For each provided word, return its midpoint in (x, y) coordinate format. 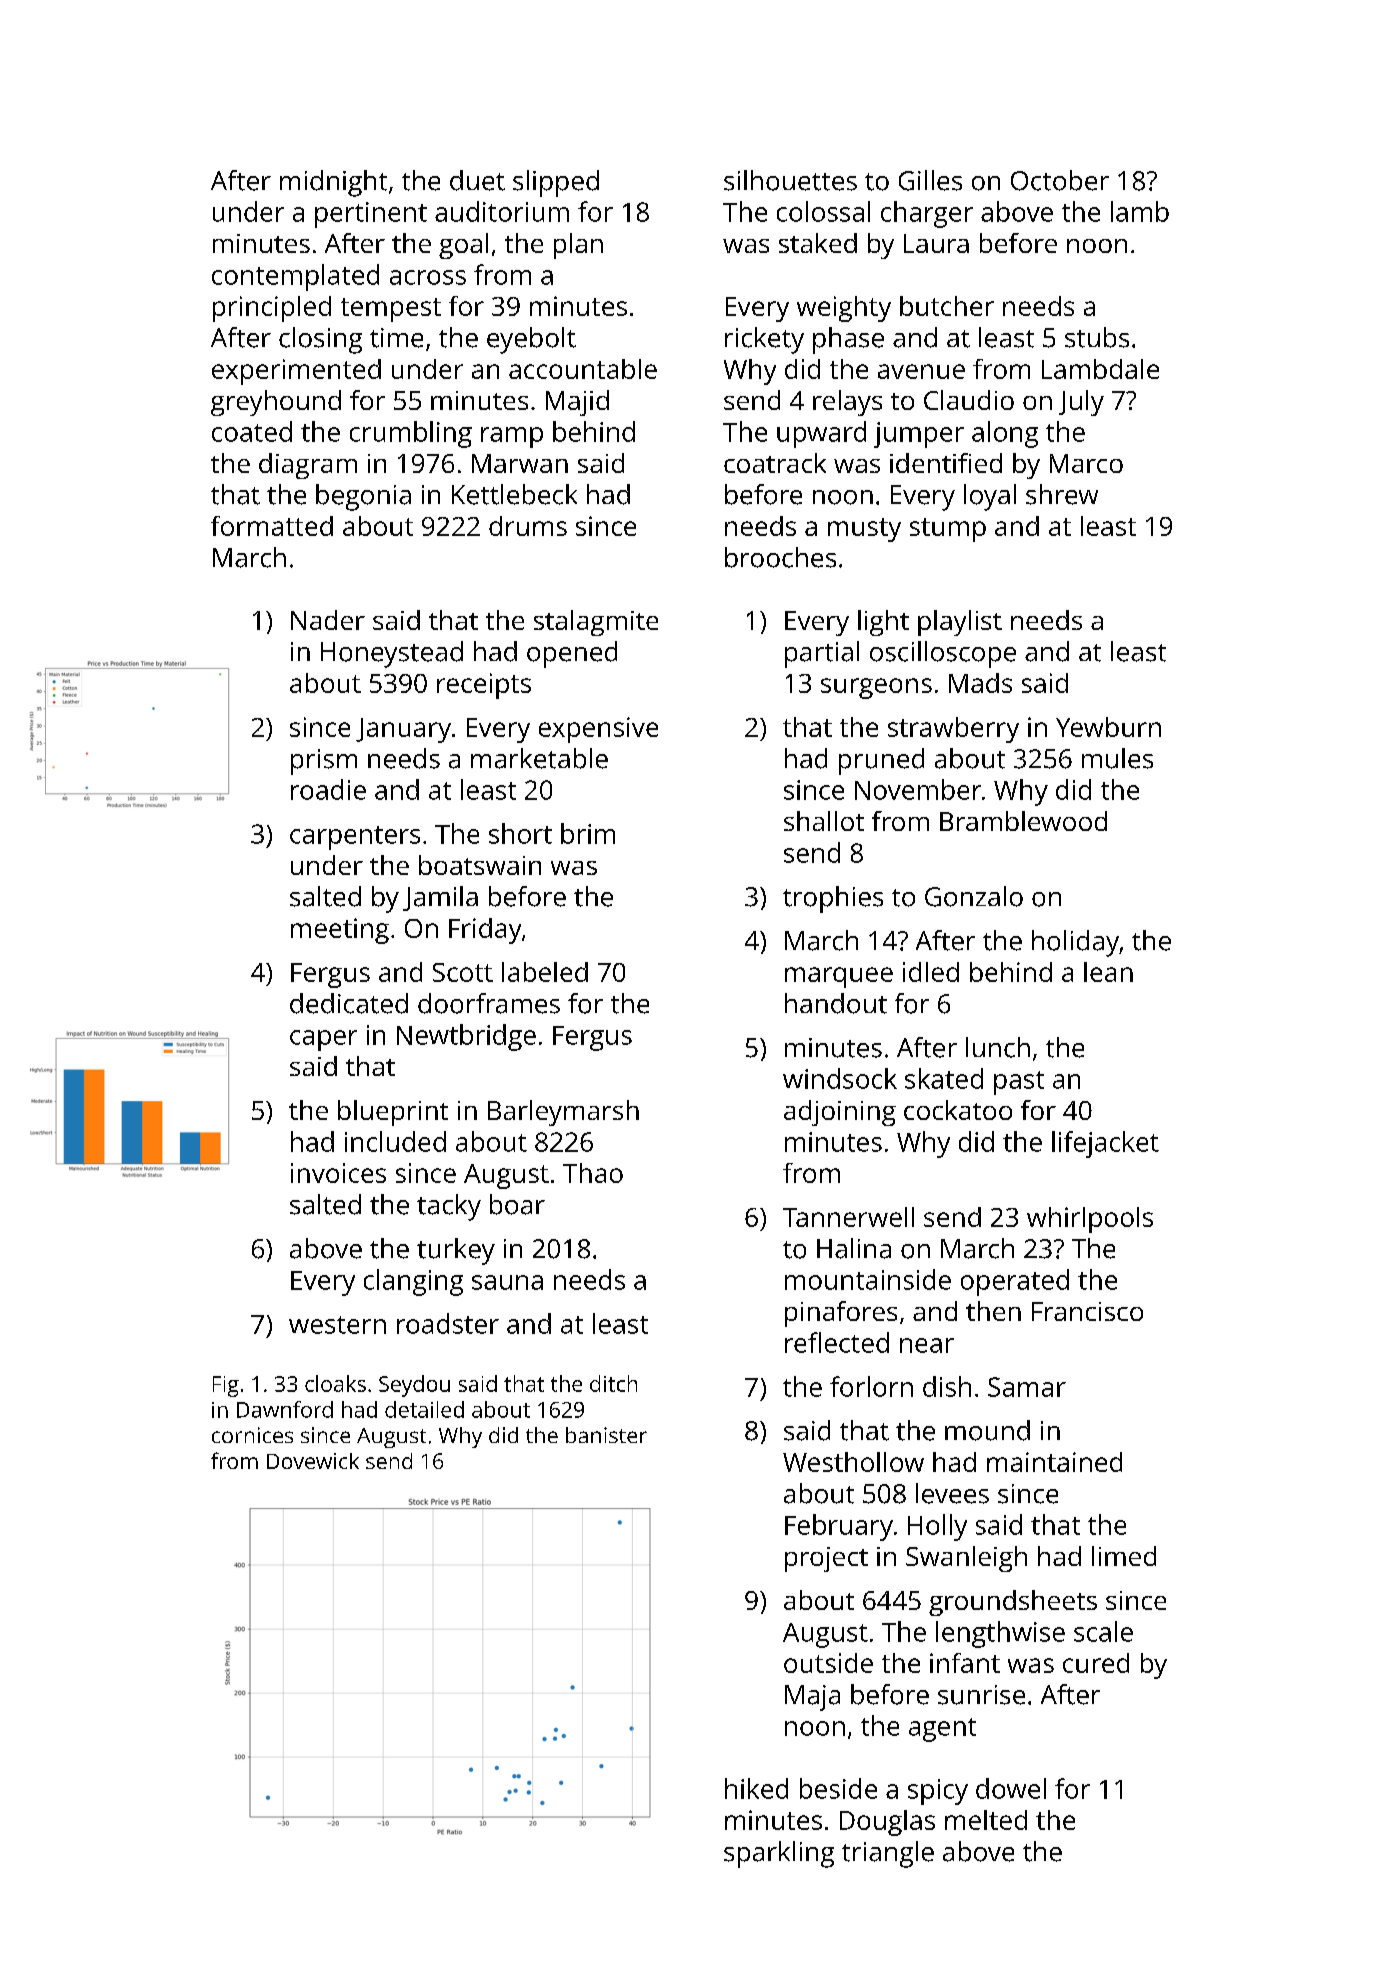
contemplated (295, 277)
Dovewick (313, 1461)
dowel (1011, 1788)
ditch (613, 1383)
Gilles (930, 180)
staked (818, 243)
